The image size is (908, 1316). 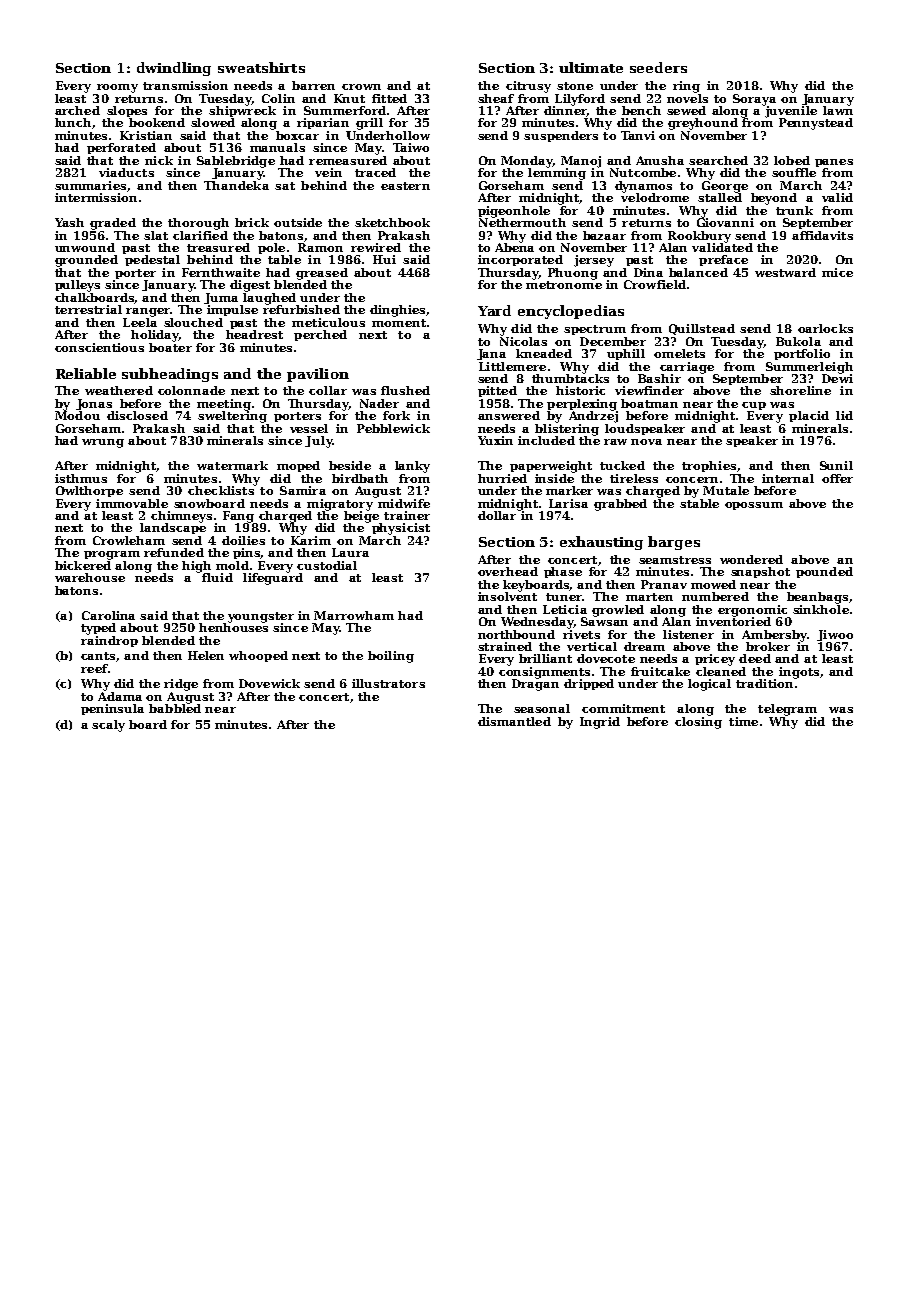 What do you see at coordinates (514, 721) in the screenshot?
I see `dismantled` at bounding box center [514, 721].
